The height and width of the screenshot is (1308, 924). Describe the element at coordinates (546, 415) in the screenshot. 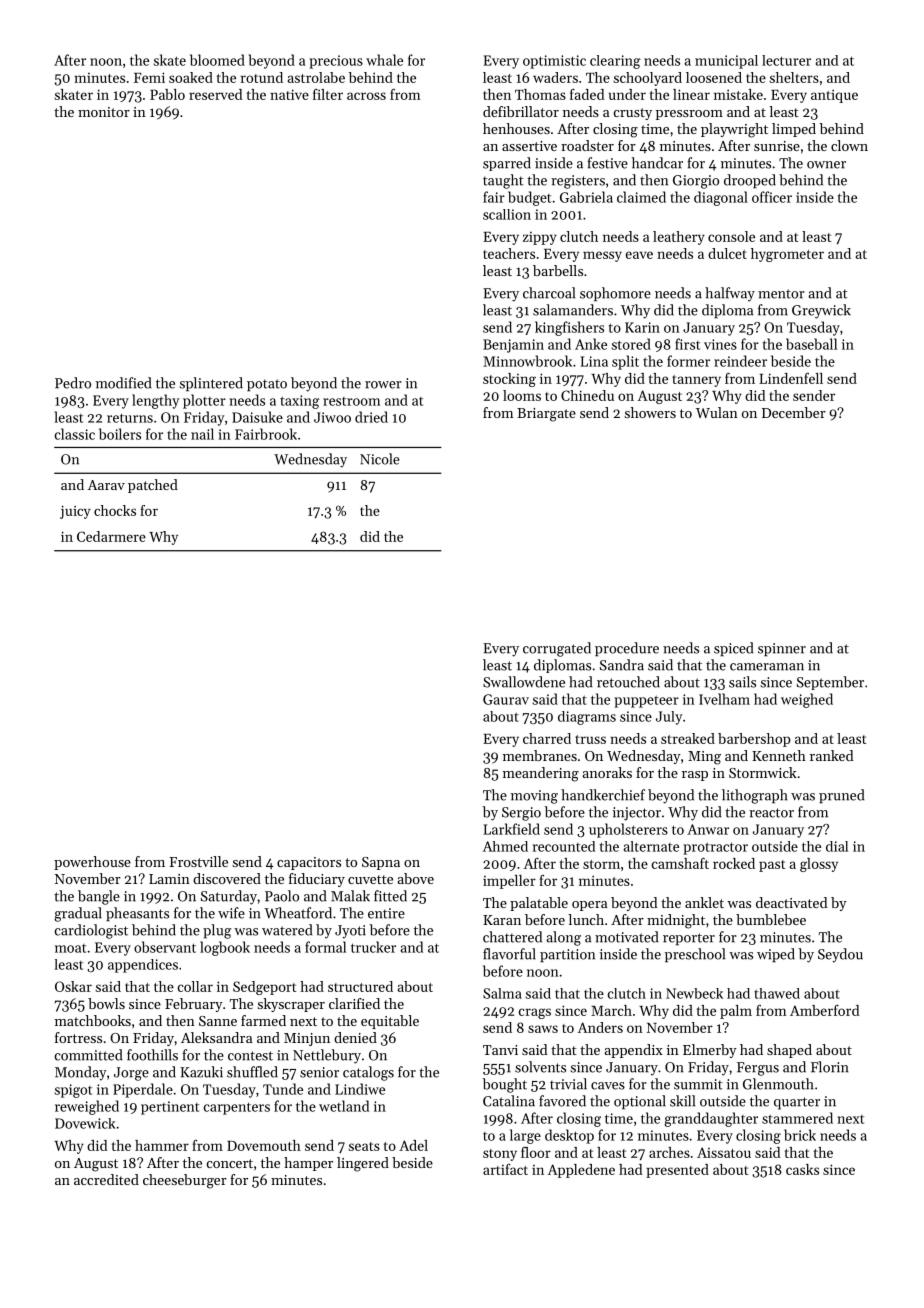

I see `Briargate` at that location.
